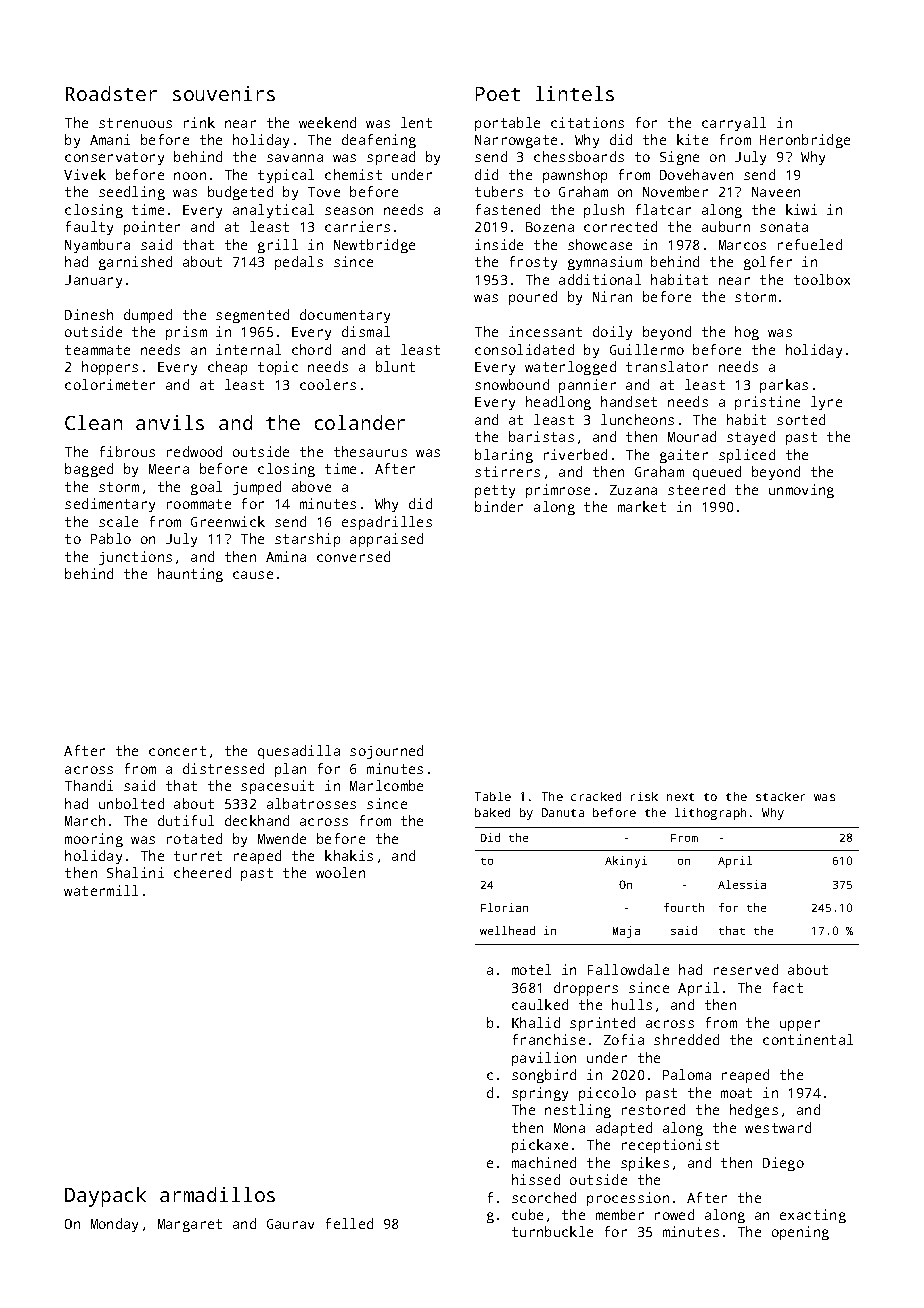 This page has width=924, height=1308. What do you see at coordinates (340, 872) in the page?
I see `woolen` at bounding box center [340, 872].
